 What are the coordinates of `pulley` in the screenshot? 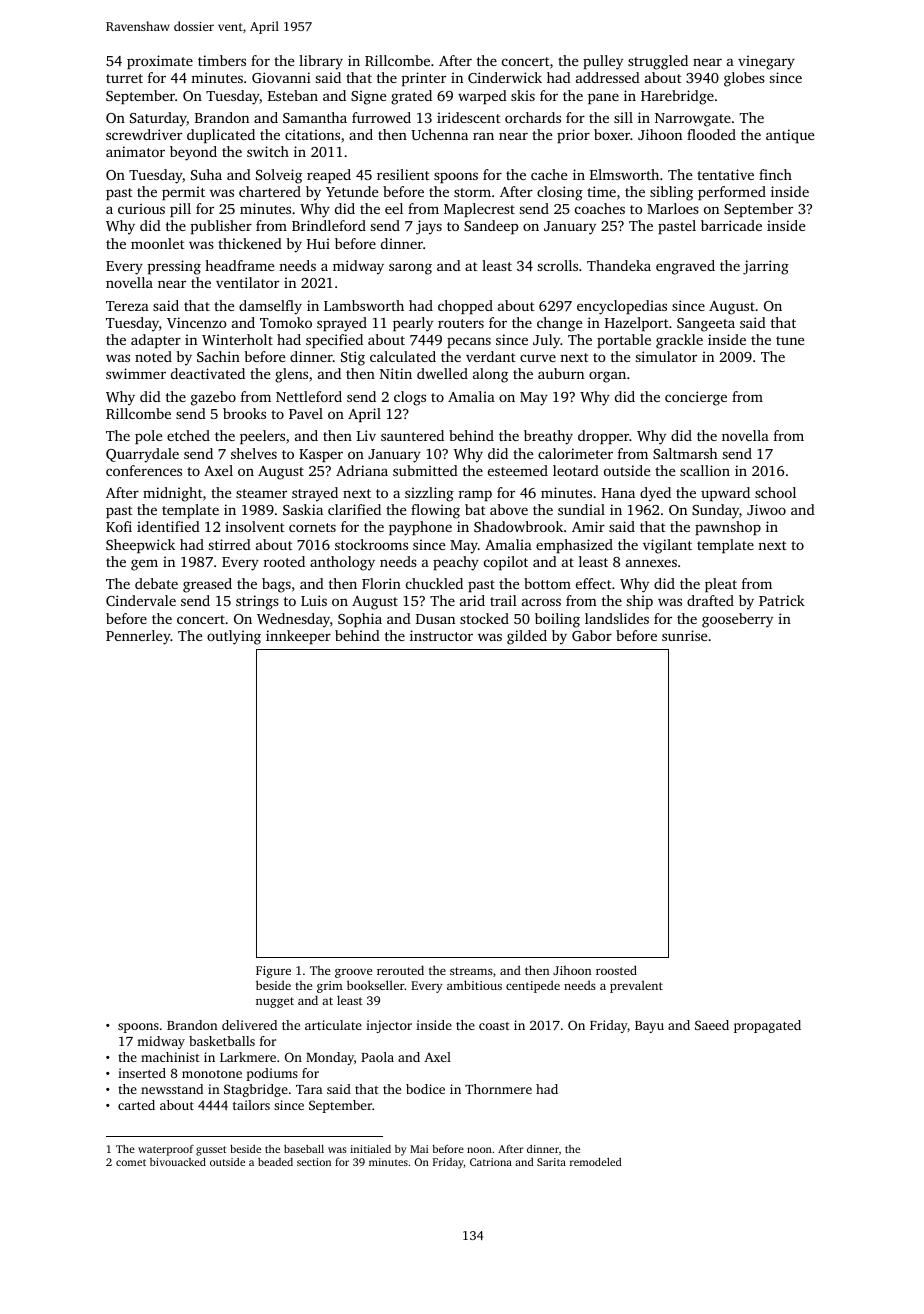 It's located at (603, 62).
